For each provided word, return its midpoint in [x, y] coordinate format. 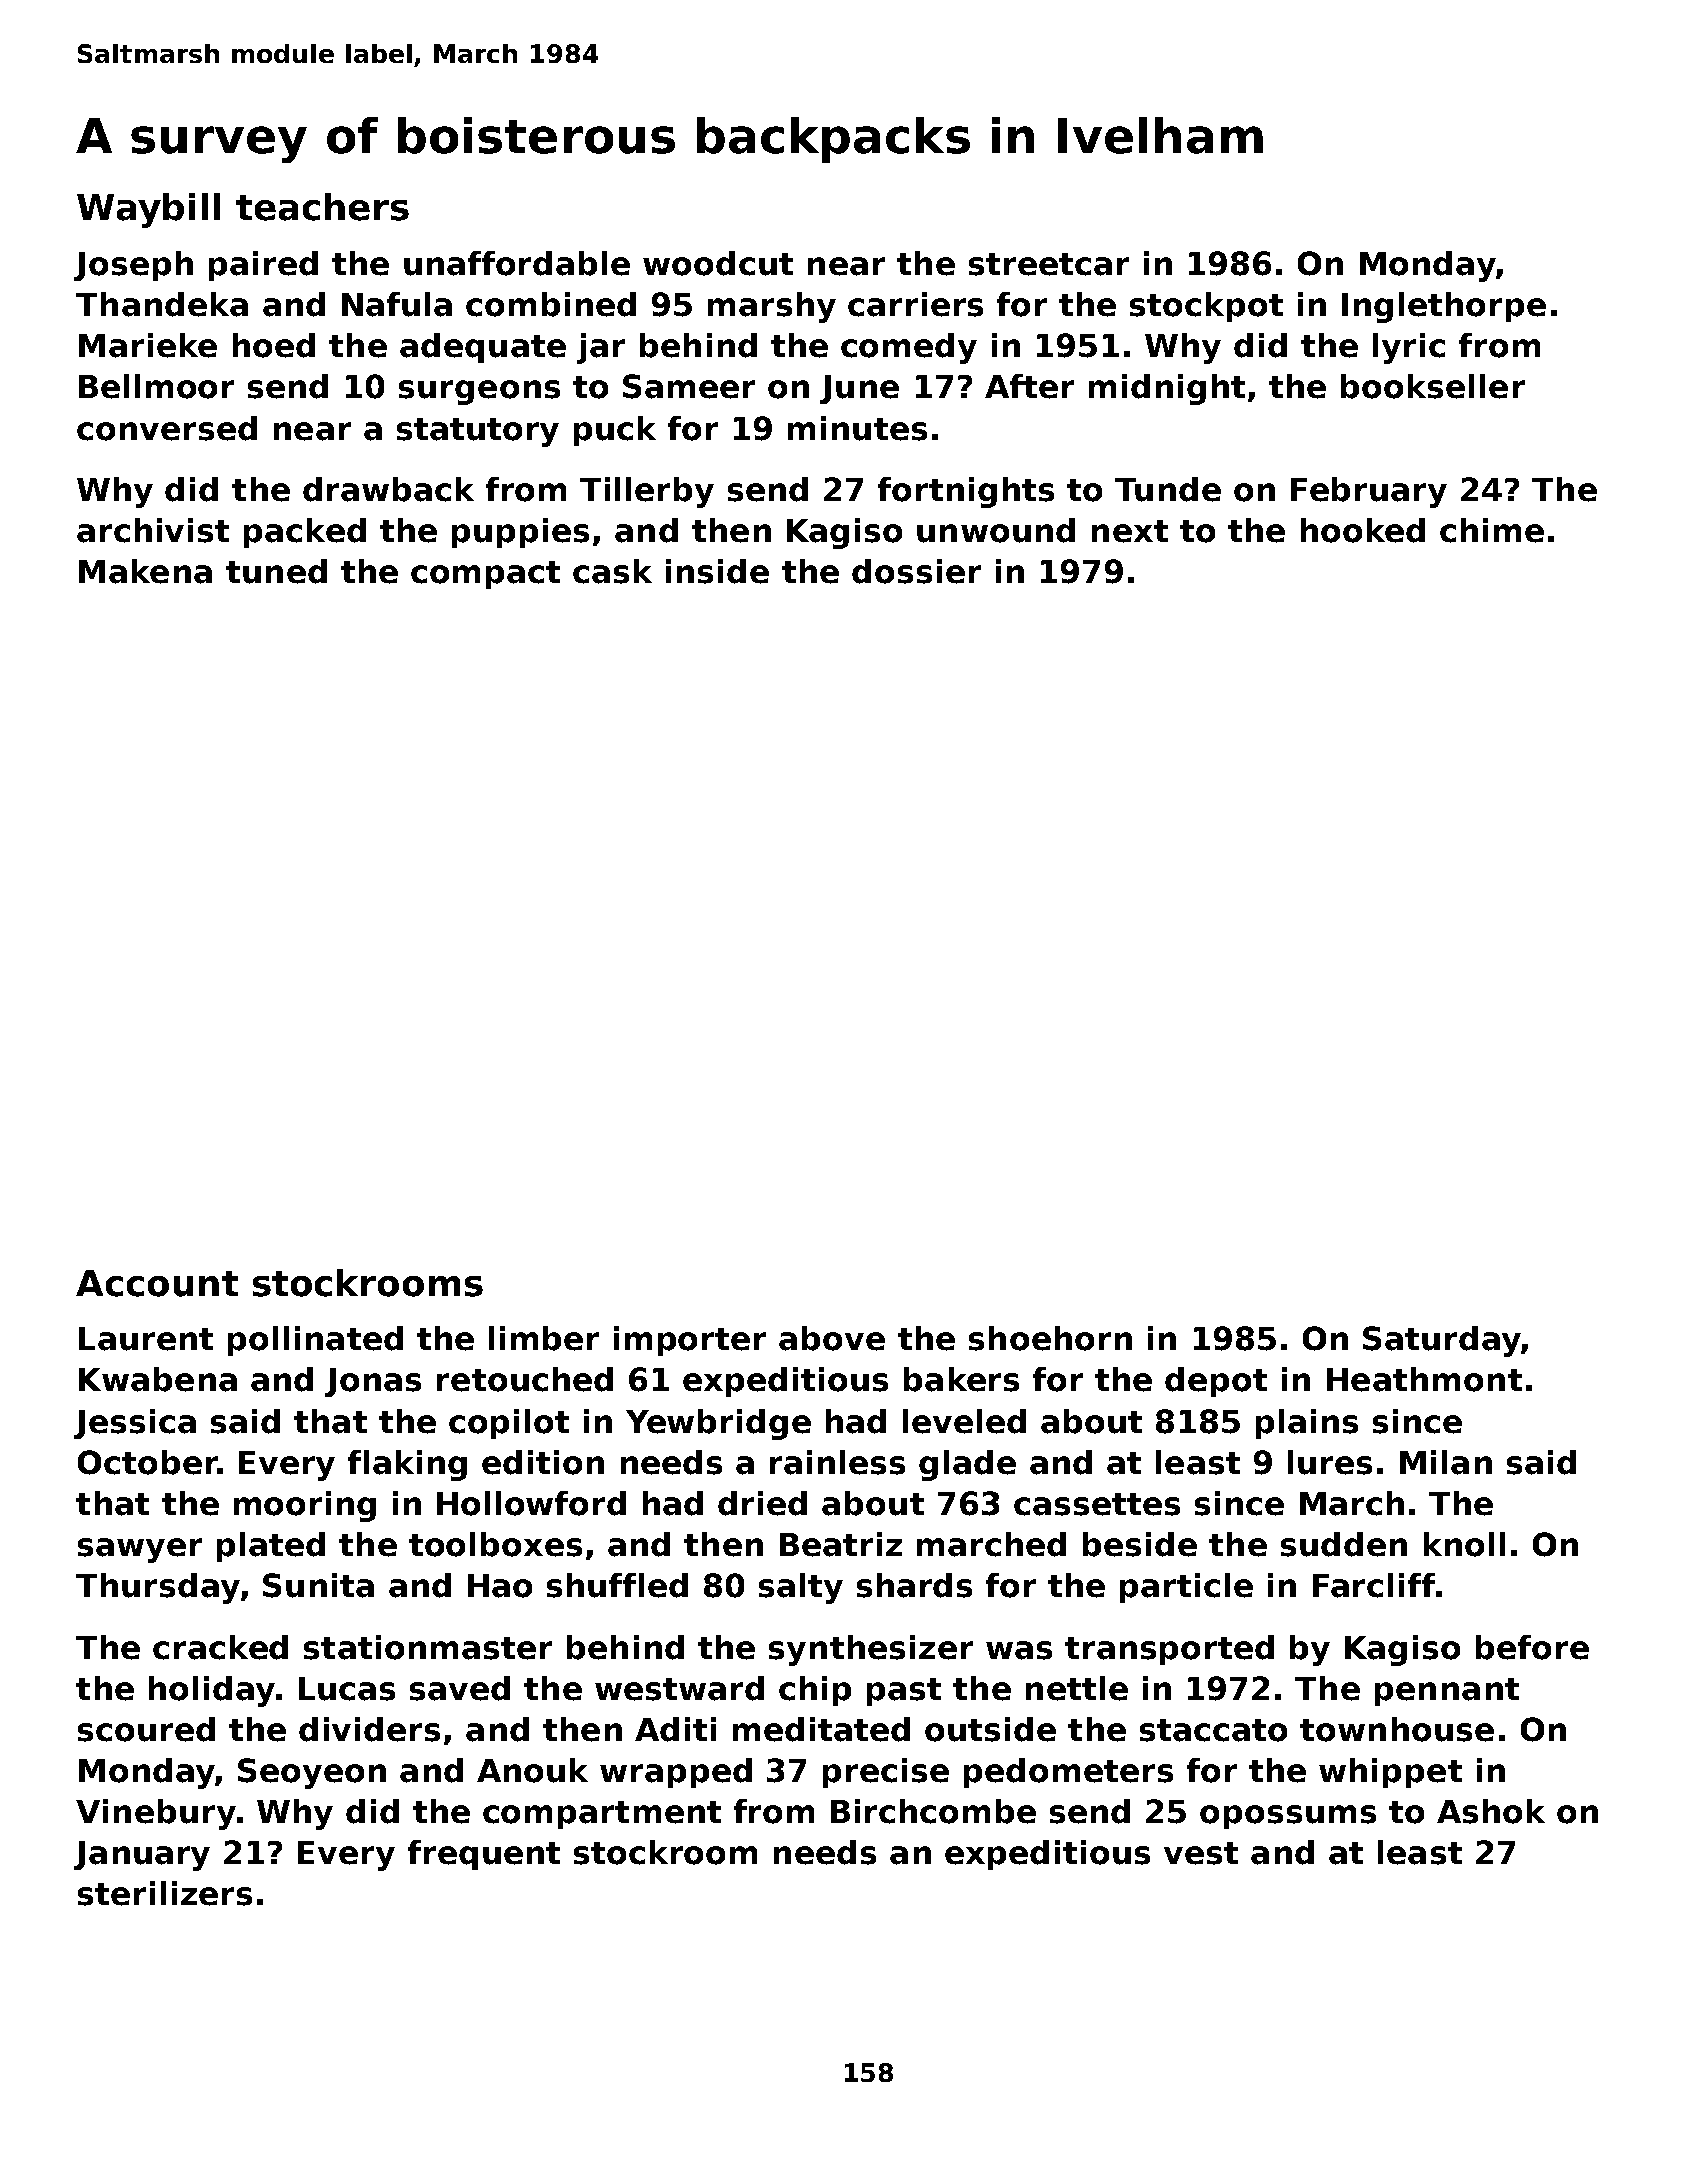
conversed [167, 428]
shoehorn [1050, 1338]
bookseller [1433, 386]
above [832, 1338]
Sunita [318, 1585]
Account [157, 1283]
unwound [996, 530]
